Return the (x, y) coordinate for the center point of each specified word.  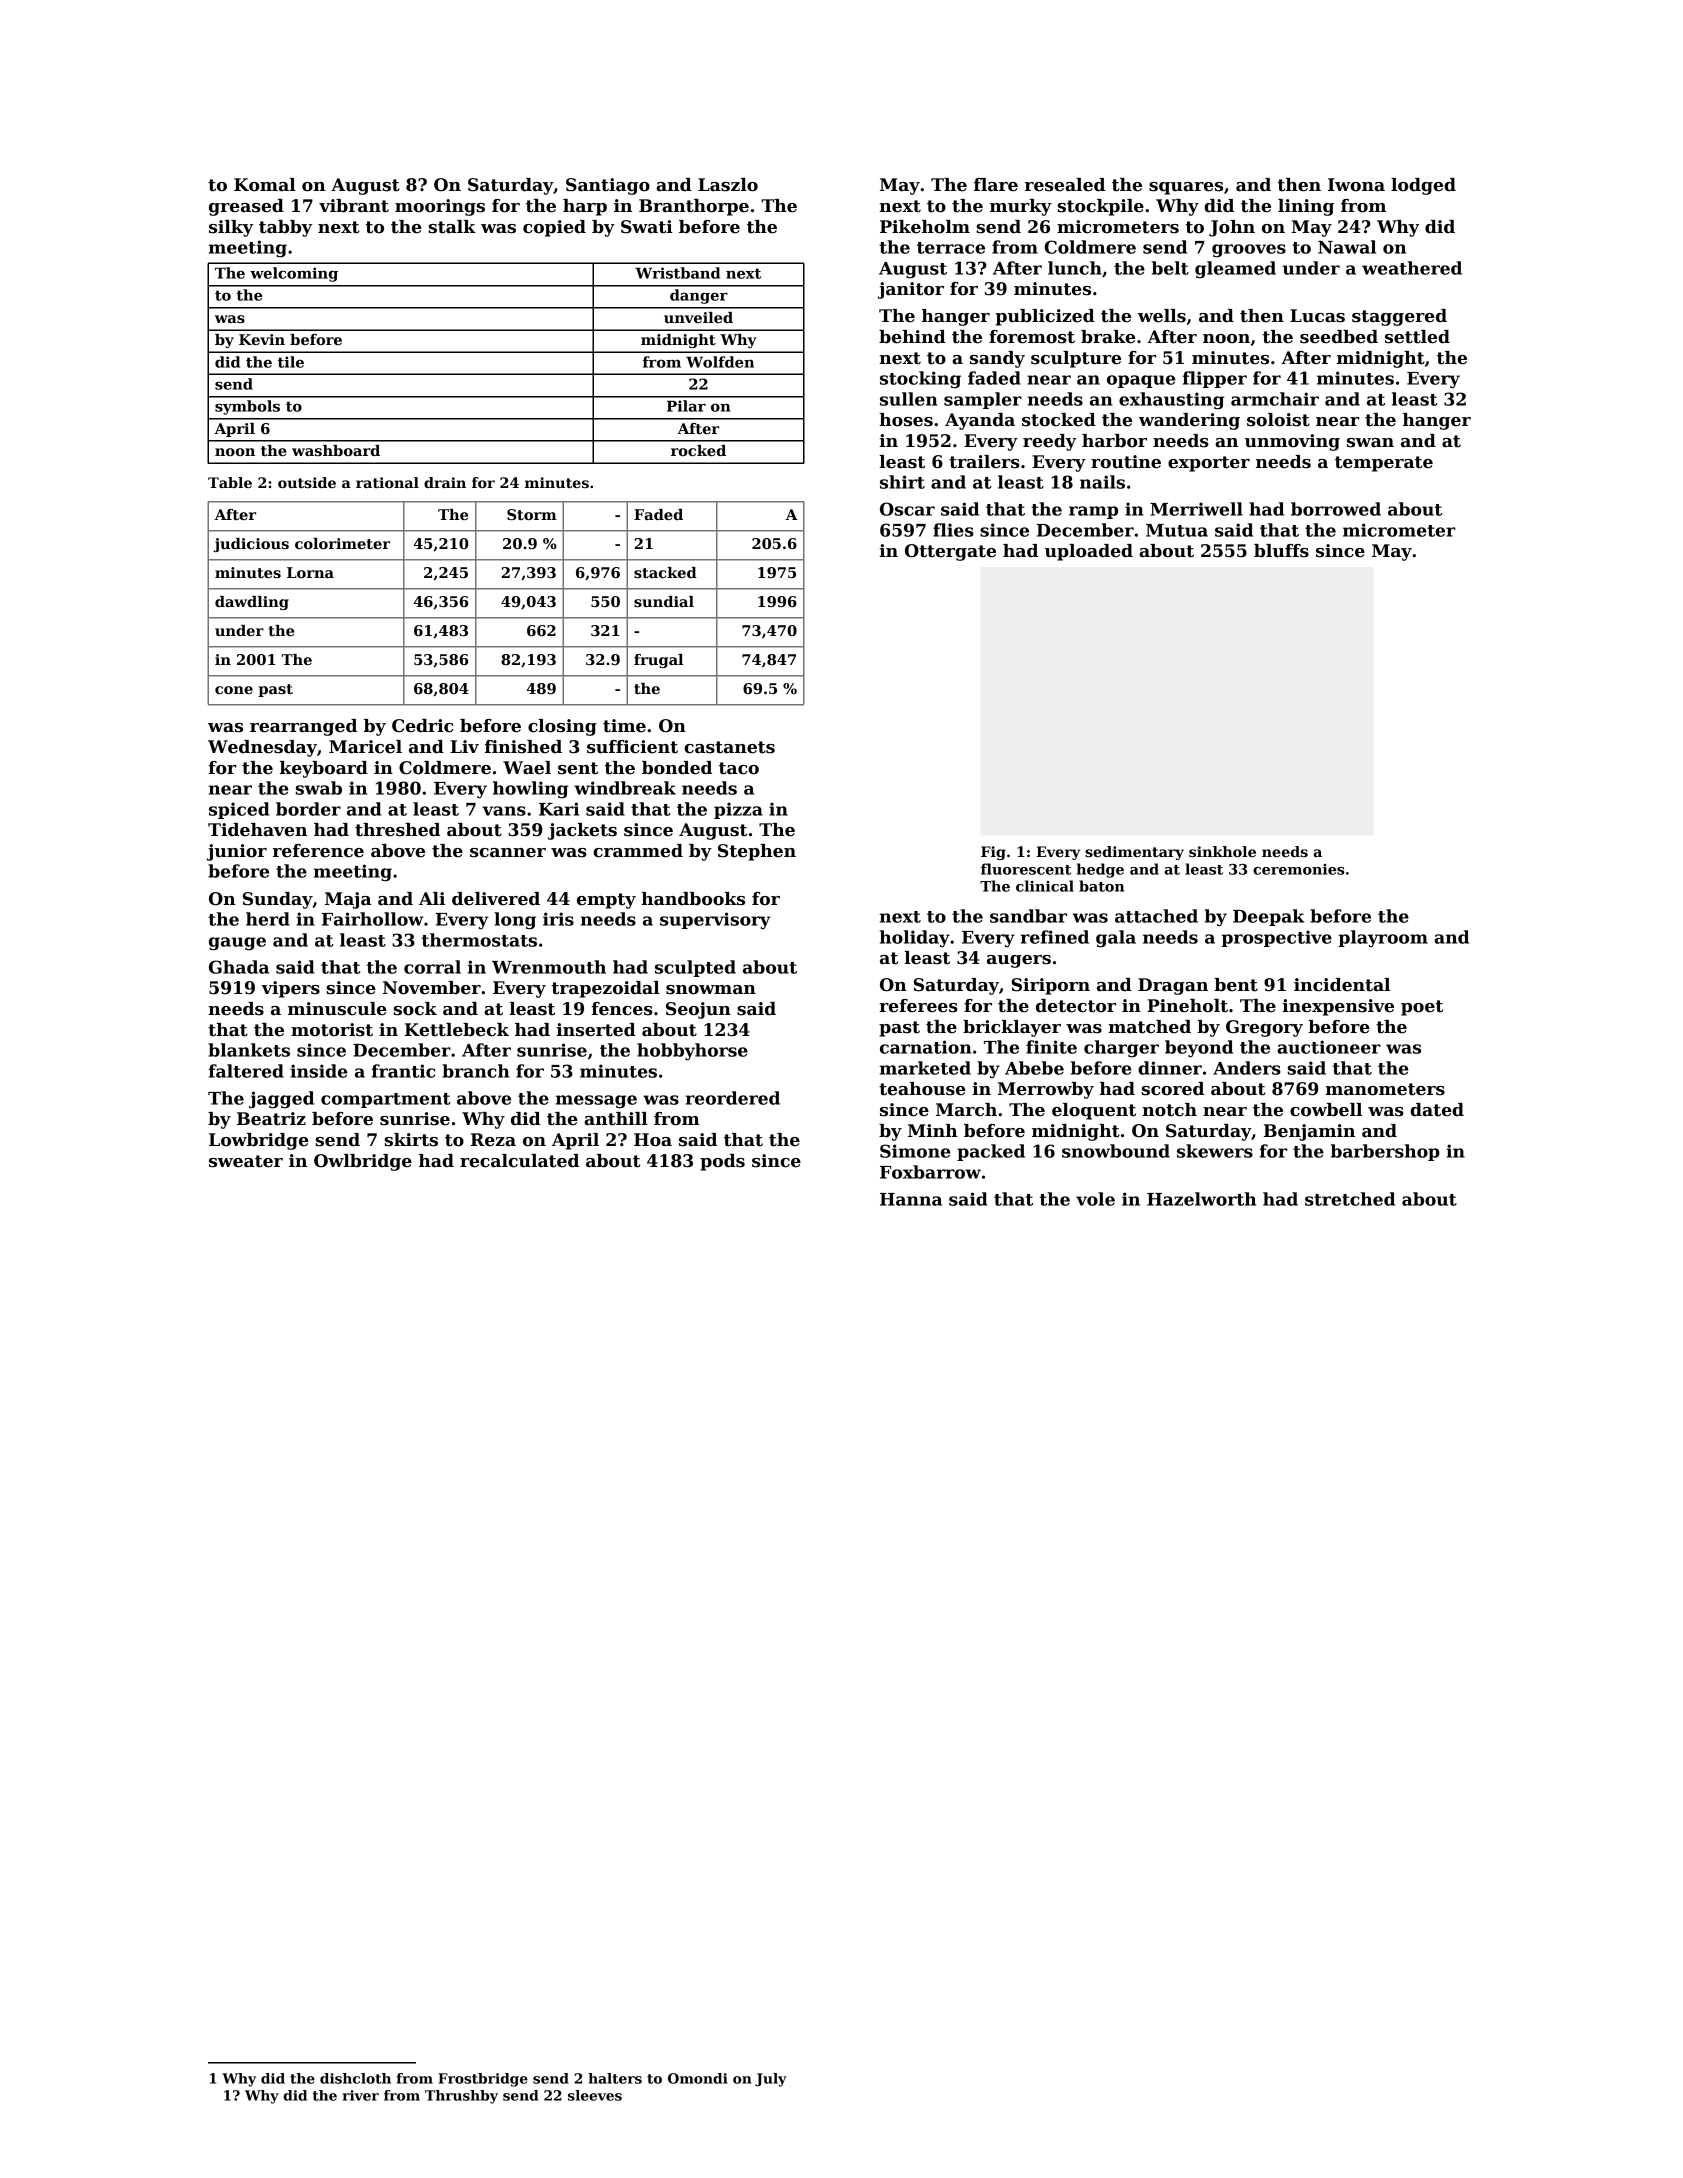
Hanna (911, 1199)
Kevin (262, 339)
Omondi (698, 2078)
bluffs (1281, 551)
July (771, 2080)
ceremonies (1299, 869)
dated (1437, 1110)
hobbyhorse (692, 1052)
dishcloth (355, 2078)
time (624, 726)
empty (606, 901)
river (360, 2095)
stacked (665, 572)
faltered (246, 1071)
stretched (1350, 1199)
